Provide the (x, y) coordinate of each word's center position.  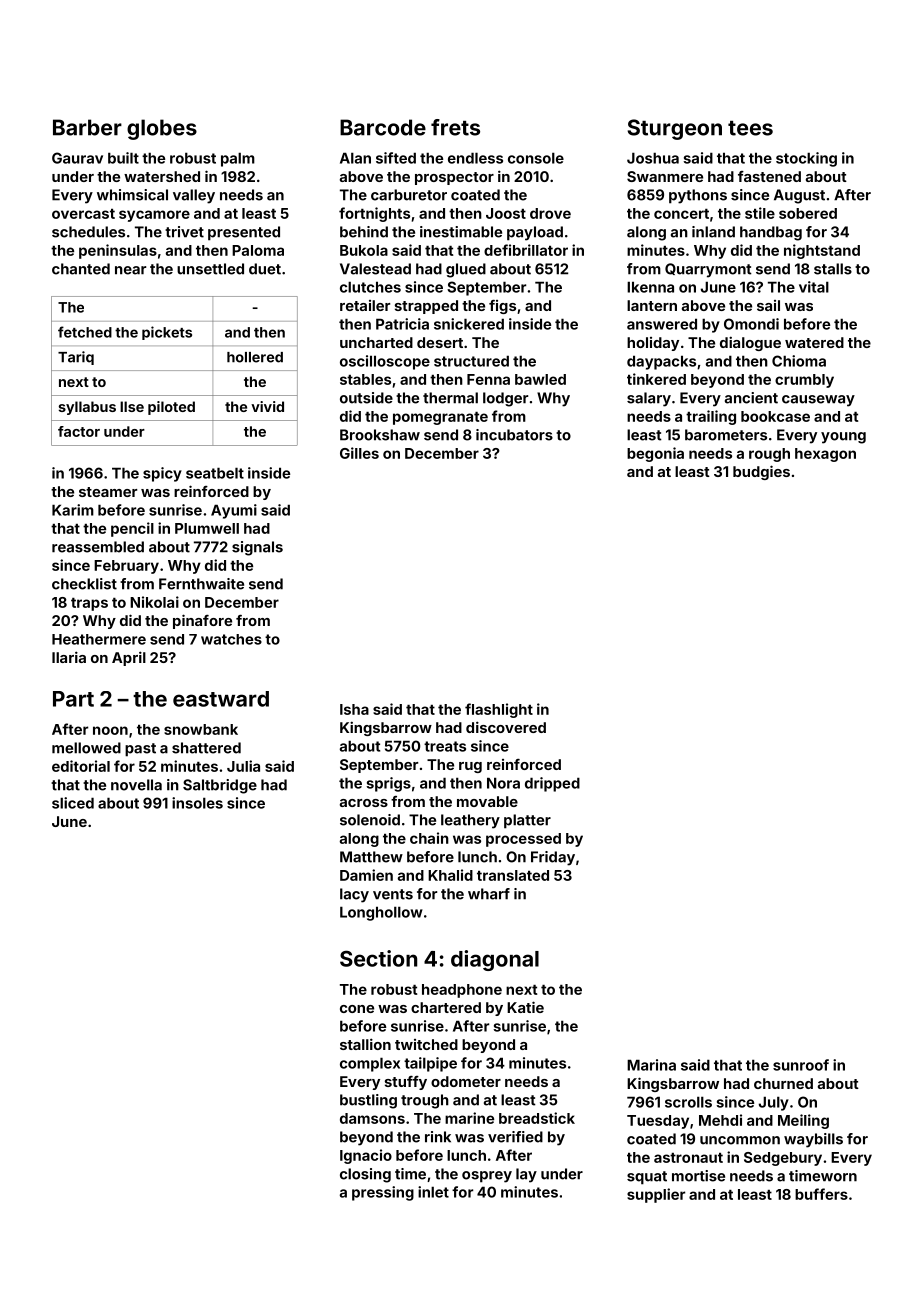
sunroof (801, 1065)
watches (231, 639)
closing (365, 1175)
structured (471, 361)
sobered (808, 213)
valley (194, 196)
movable (487, 801)
